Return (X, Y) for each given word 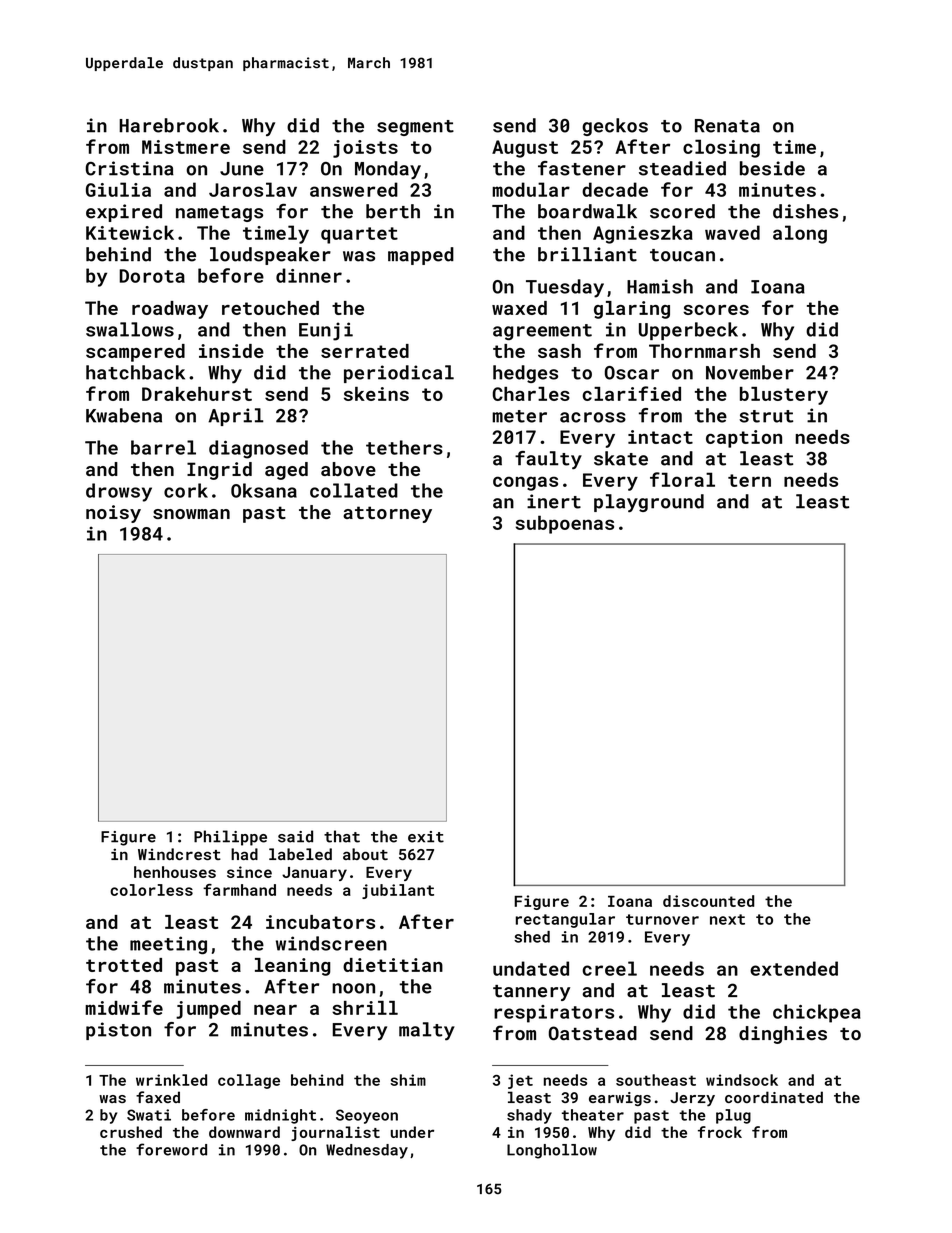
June (242, 169)
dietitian (393, 965)
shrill (365, 1008)
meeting (168, 945)
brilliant (587, 254)
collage (249, 1081)
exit (426, 837)
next (727, 919)
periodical (399, 374)
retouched (270, 308)
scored (682, 211)
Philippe (230, 838)
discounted (709, 901)
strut (766, 416)
